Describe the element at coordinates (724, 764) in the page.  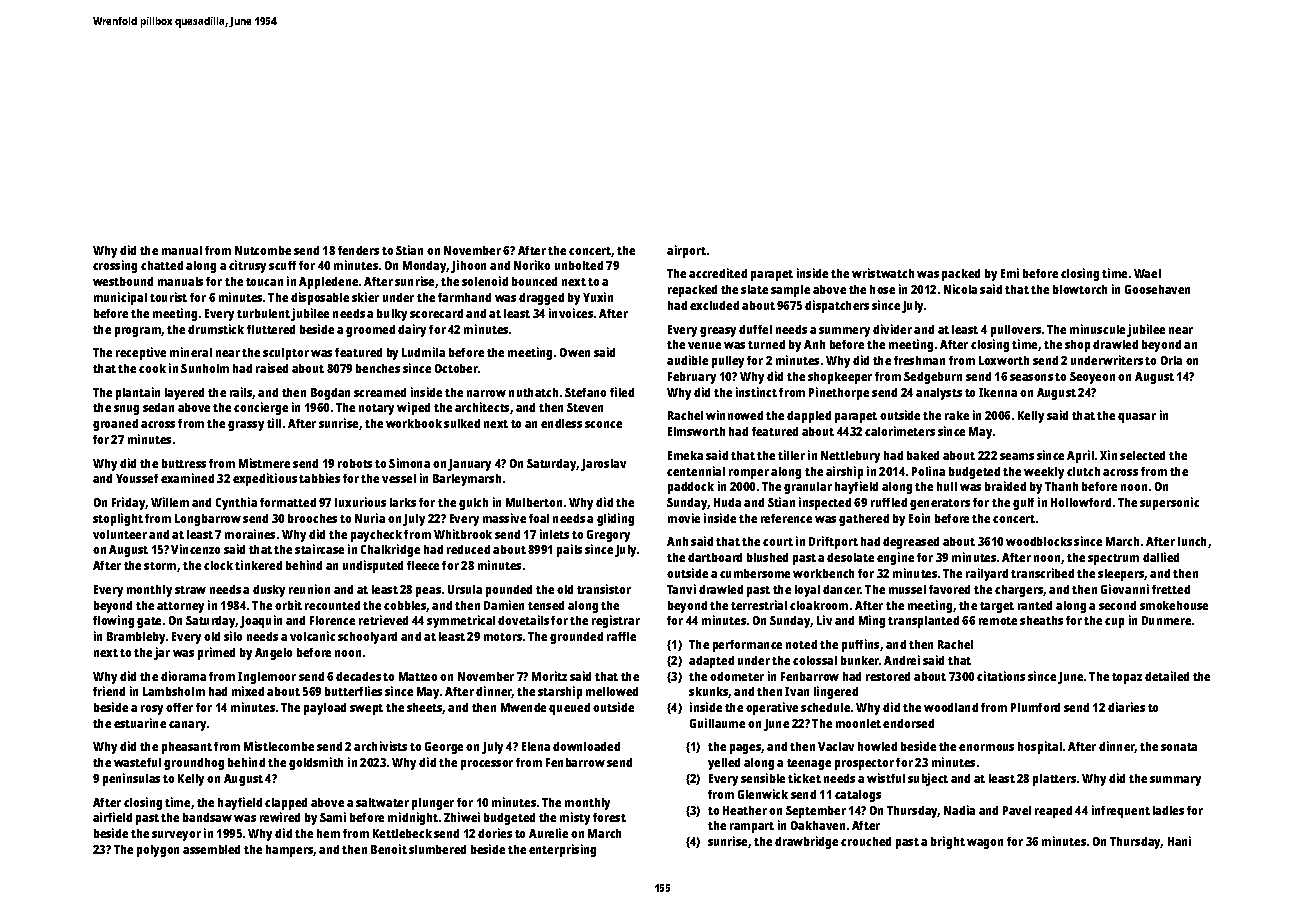
I see `yelled` at that location.
